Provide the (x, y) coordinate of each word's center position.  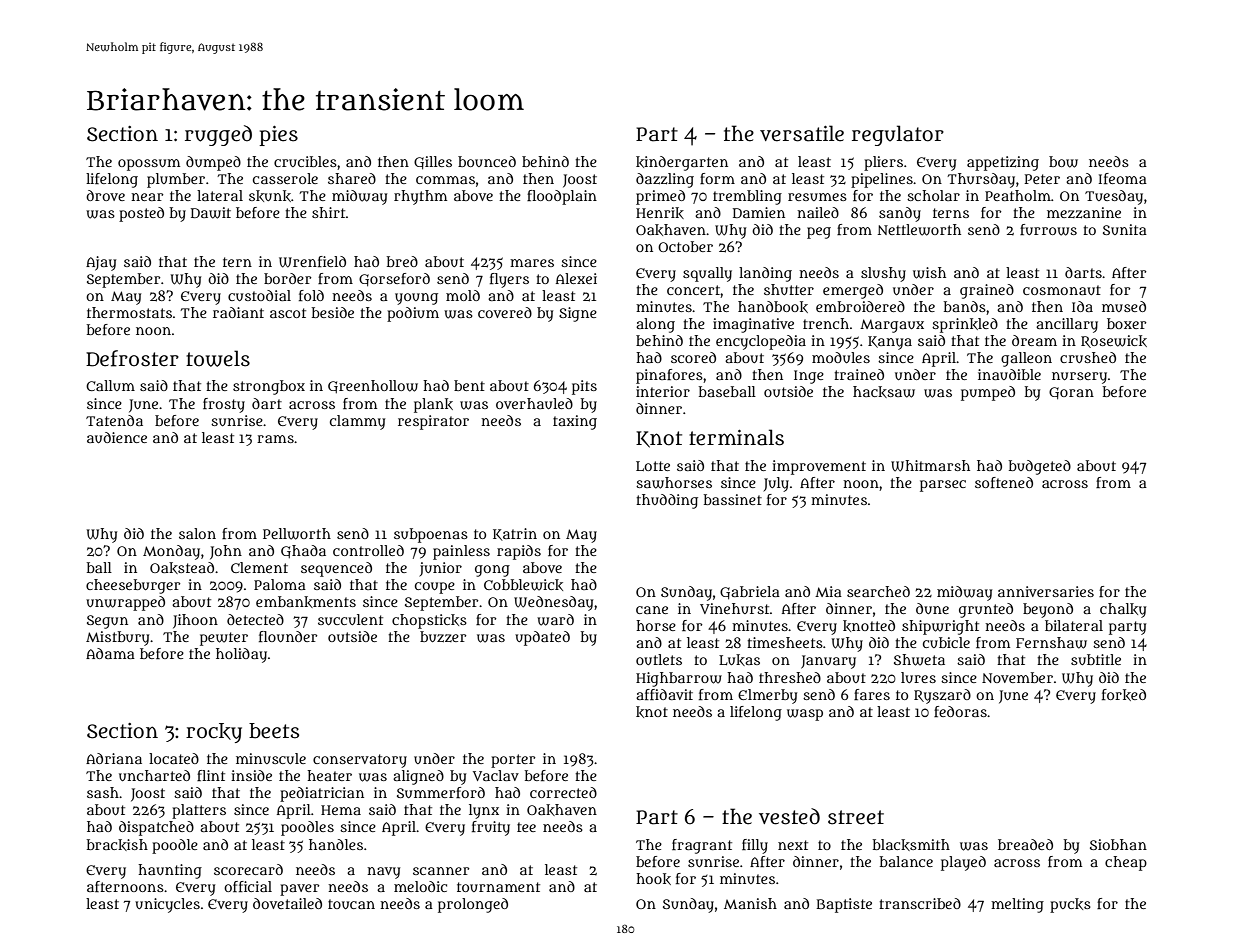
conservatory (360, 761)
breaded (1025, 844)
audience (117, 437)
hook (653, 879)
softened (1004, 482)
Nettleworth (919, 230)
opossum (149, 165)
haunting (170, 871)
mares (532, 263)
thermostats (129, 312)
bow (1063, 162)
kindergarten (682, 163)
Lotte (653, 466)
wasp (805, 715)
